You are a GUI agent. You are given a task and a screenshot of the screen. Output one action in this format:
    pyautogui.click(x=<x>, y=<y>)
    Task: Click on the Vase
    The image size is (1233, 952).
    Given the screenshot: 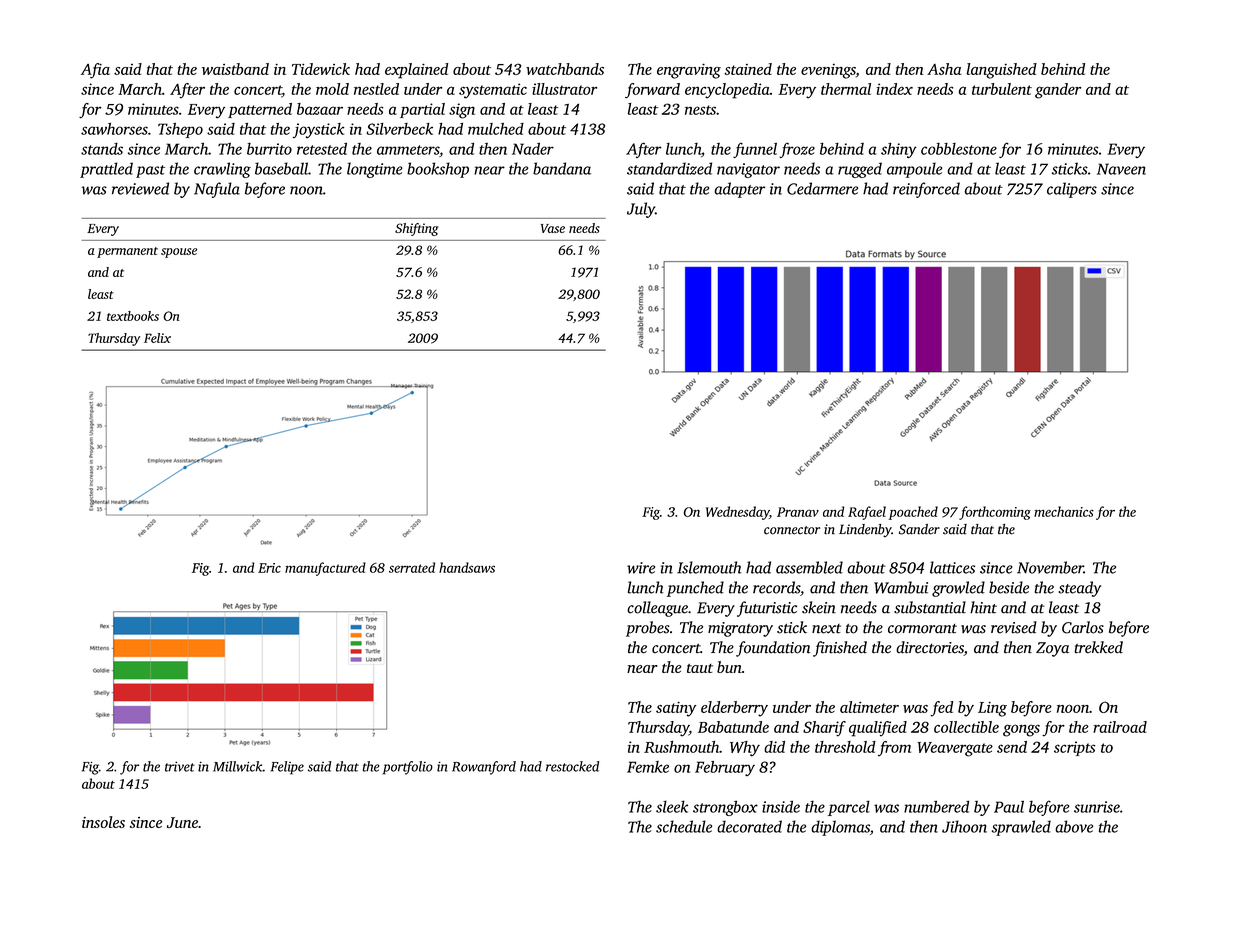 What is the action you would take?
    pyautogui.click(x=553, y=228)
